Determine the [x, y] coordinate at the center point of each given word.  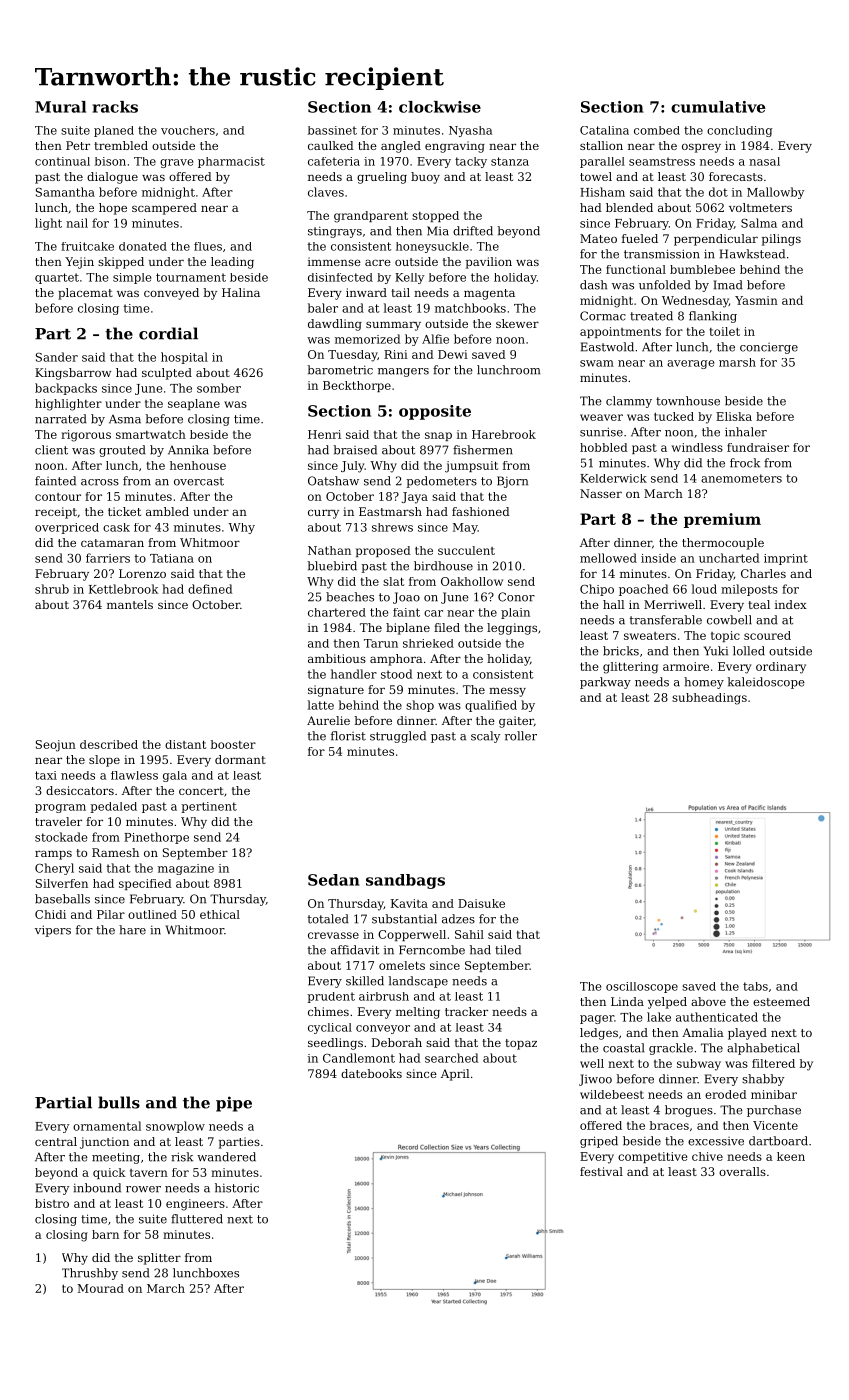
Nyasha [470, 131]
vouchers [188, 130]
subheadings [709, 699]
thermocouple [723, 544]
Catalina [604, 130]
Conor [516, 597]
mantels [130, 604]
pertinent [209, 807]
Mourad [101, 1288]
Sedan [334, 880]
